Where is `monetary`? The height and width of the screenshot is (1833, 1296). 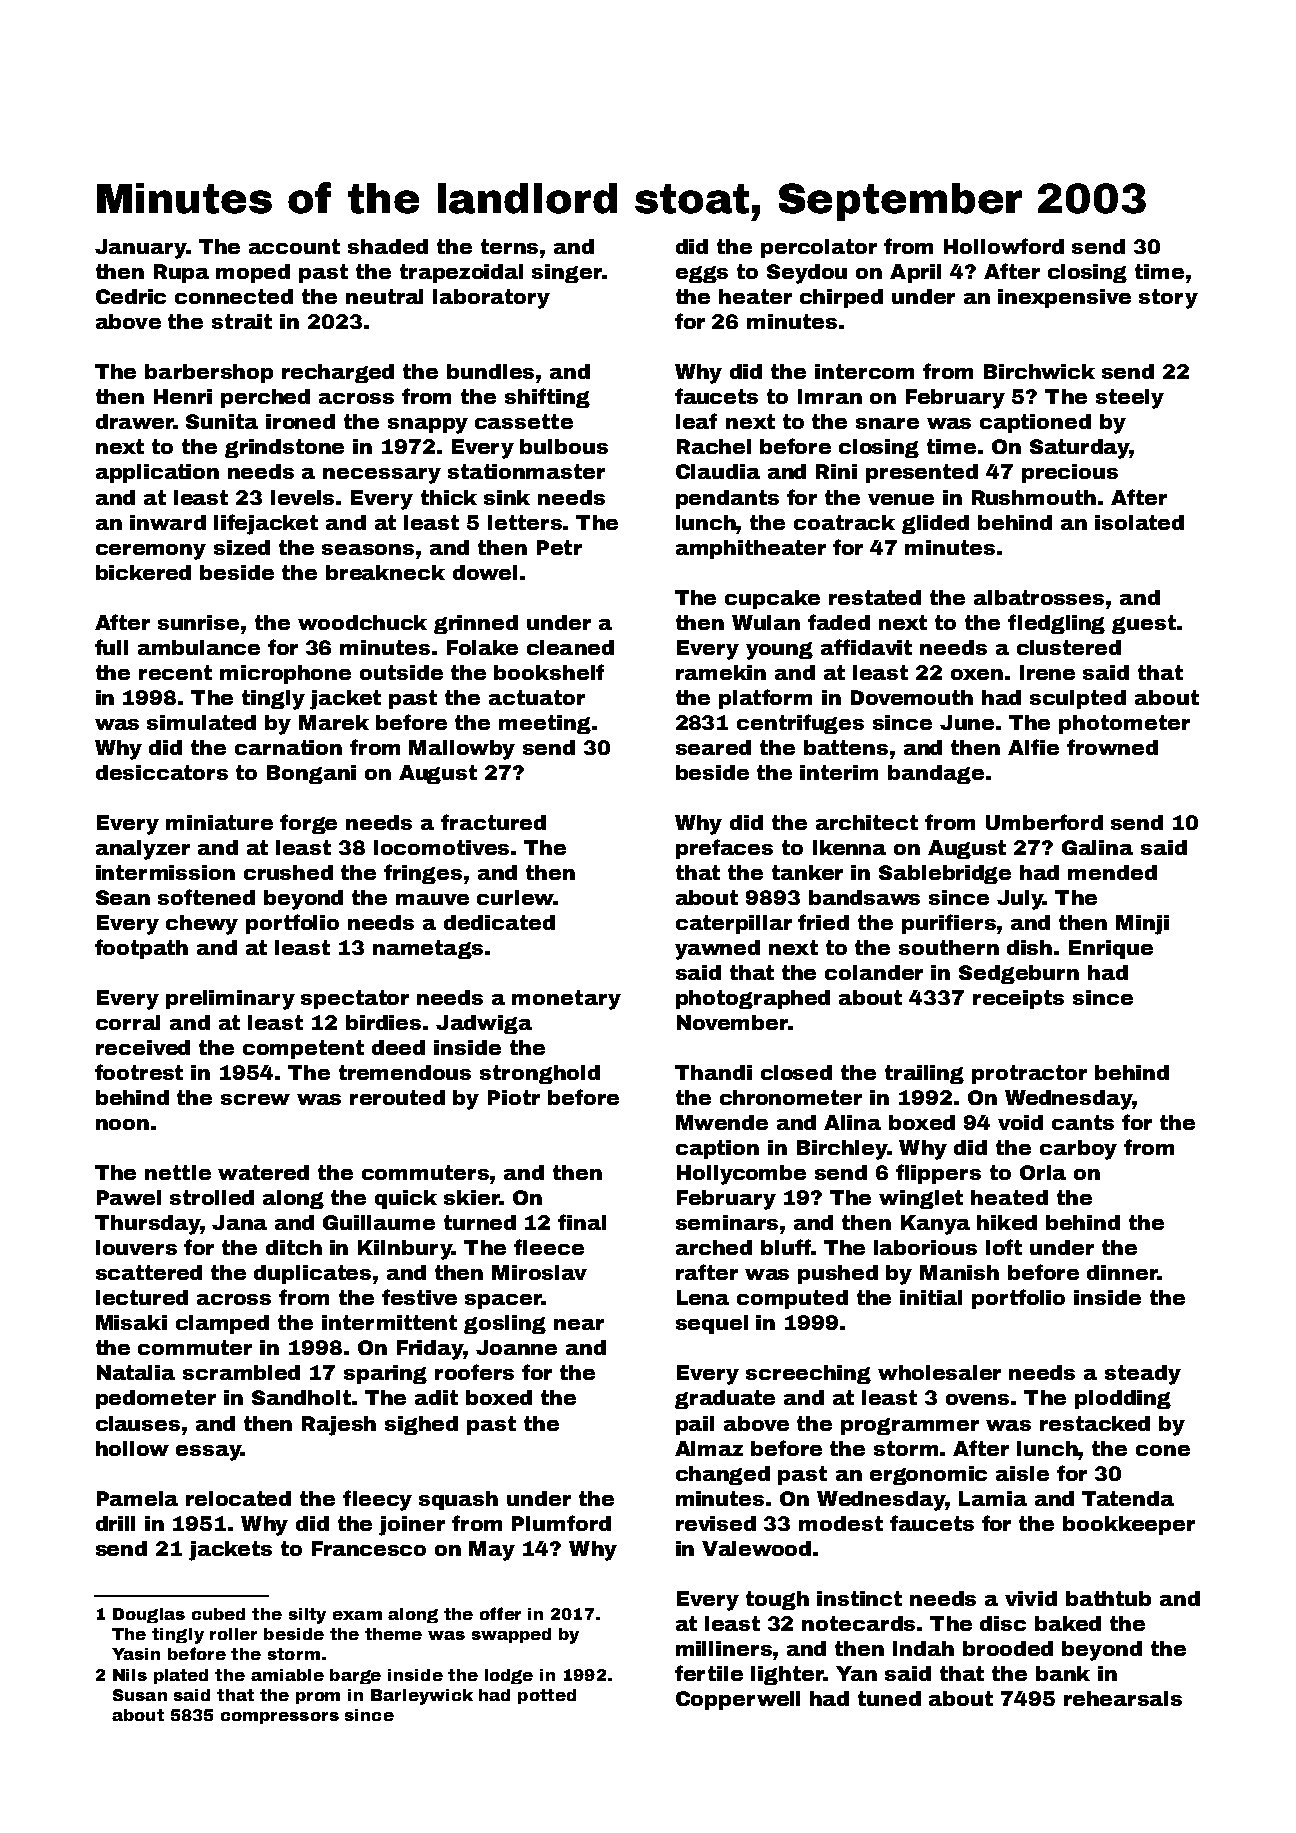
monetary is located at coordinates (566, 1000).
